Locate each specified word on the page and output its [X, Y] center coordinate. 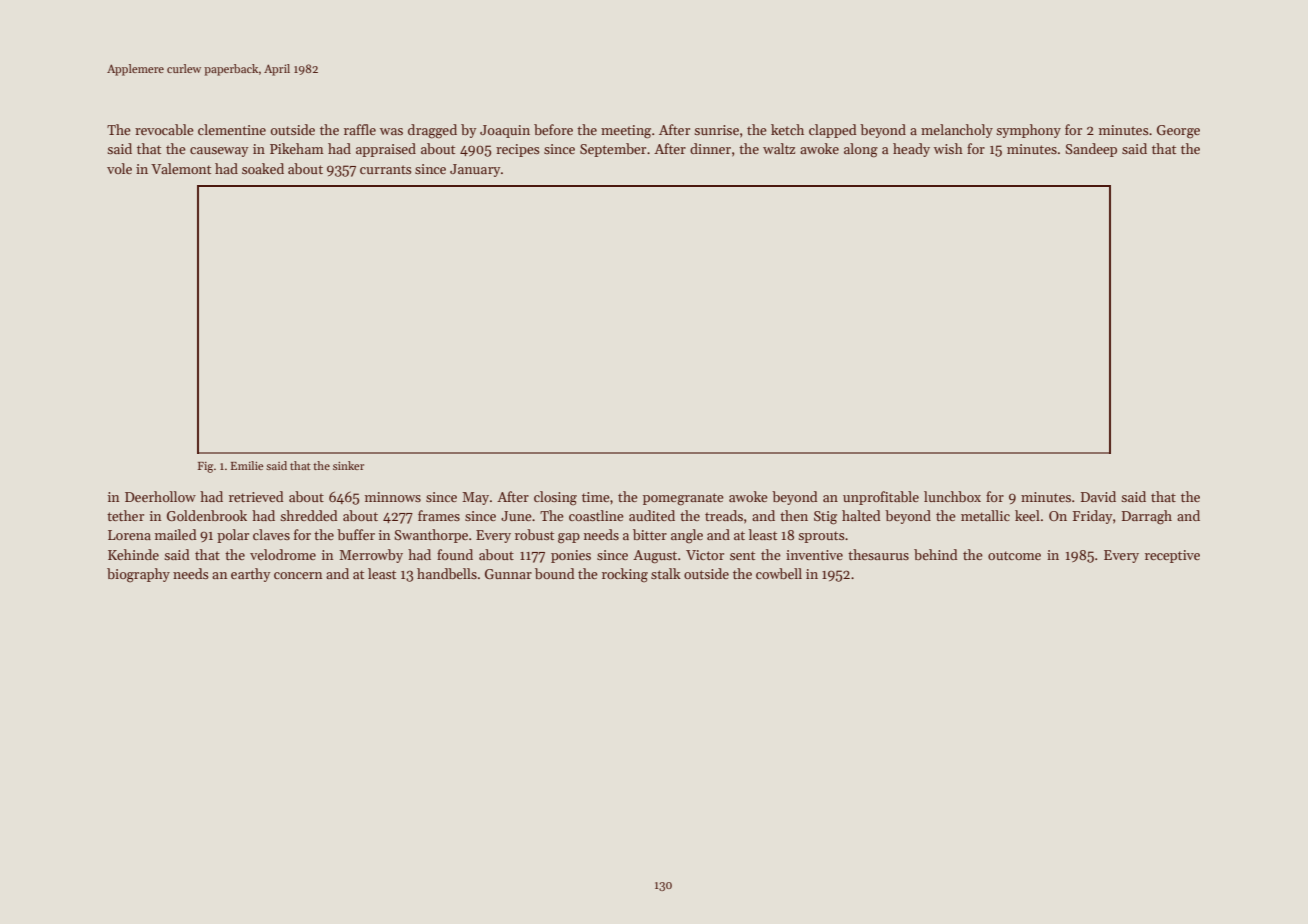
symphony [1028, 131]
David [1098, 496]
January [475, 170]
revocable [164, 129]
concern [298, 575]
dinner [710, 148]
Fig [205, 467]
